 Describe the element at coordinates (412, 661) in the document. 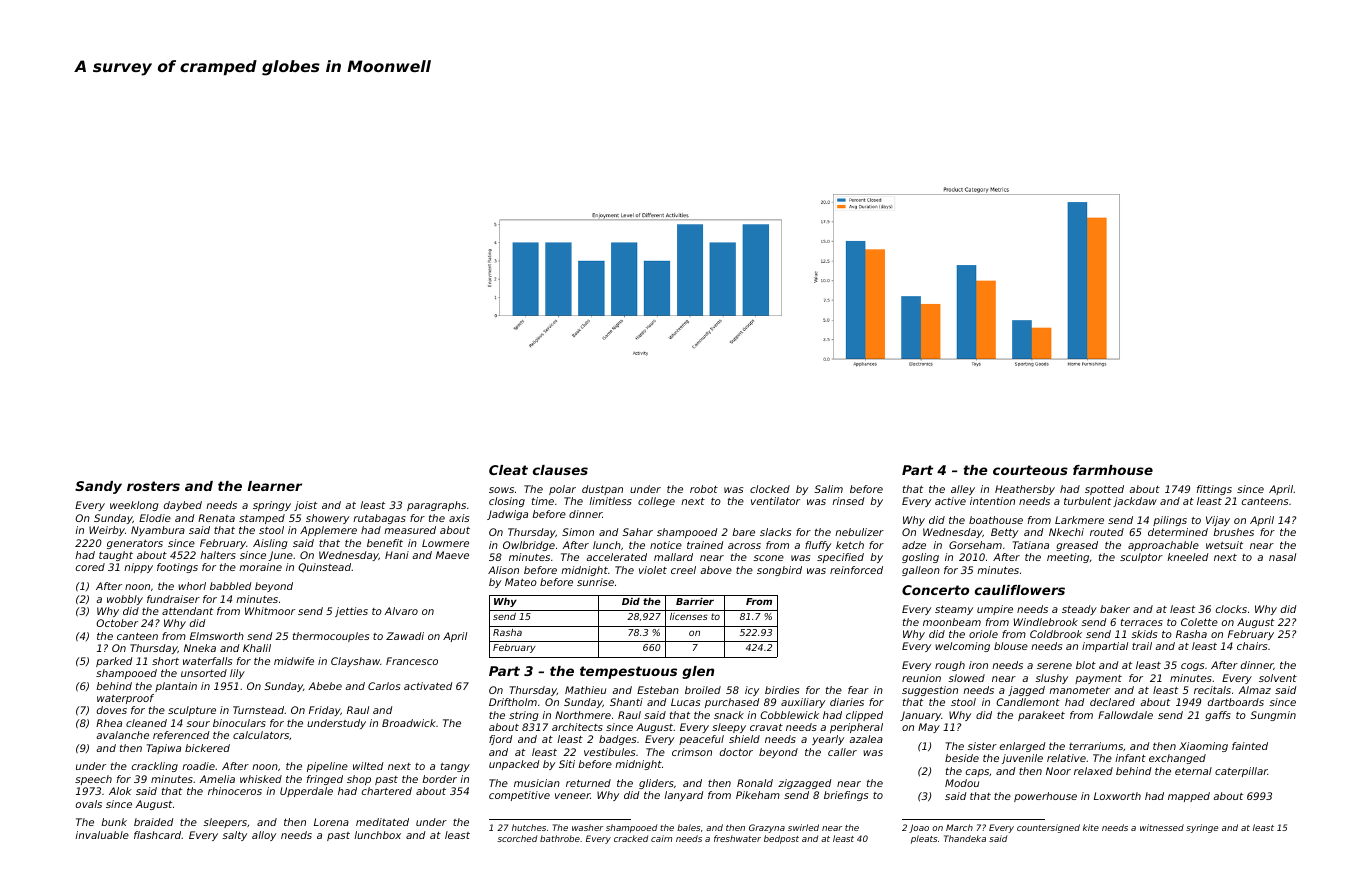

I see `Francesco` at that location.
